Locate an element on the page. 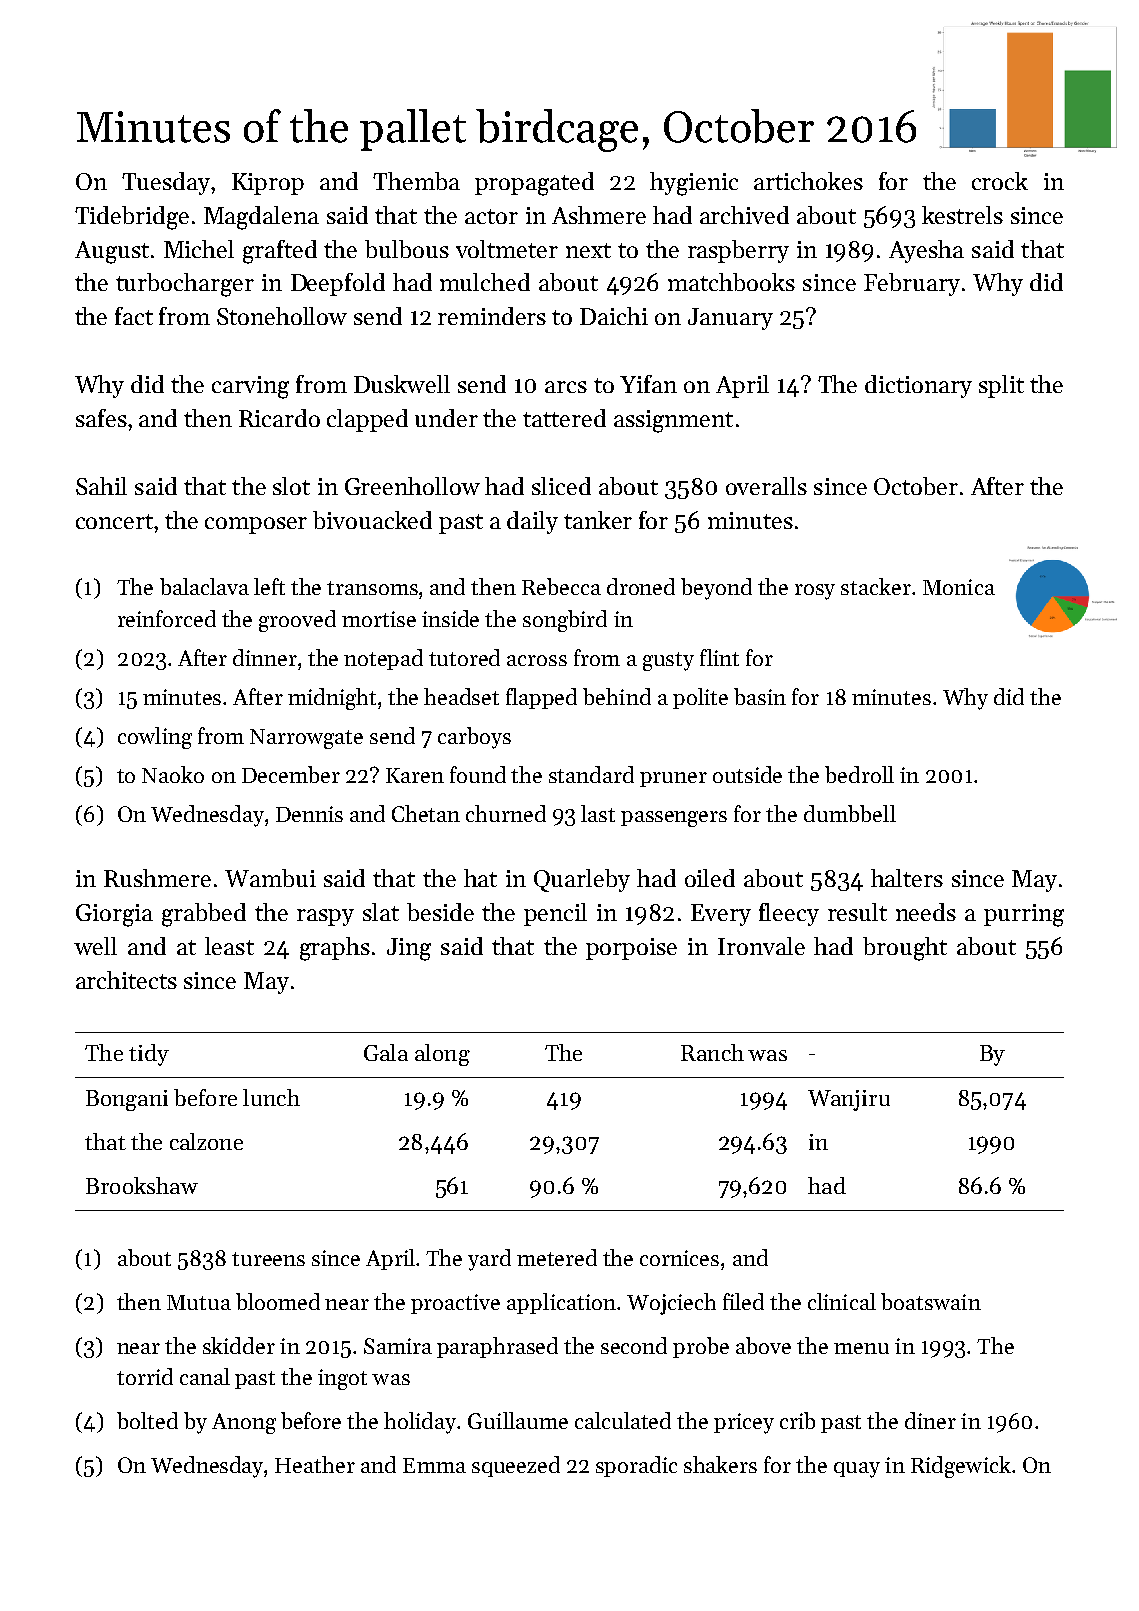 The height and width of the page is (1611, 1139). Brookshaw is located at coordinates (142, 1185).
